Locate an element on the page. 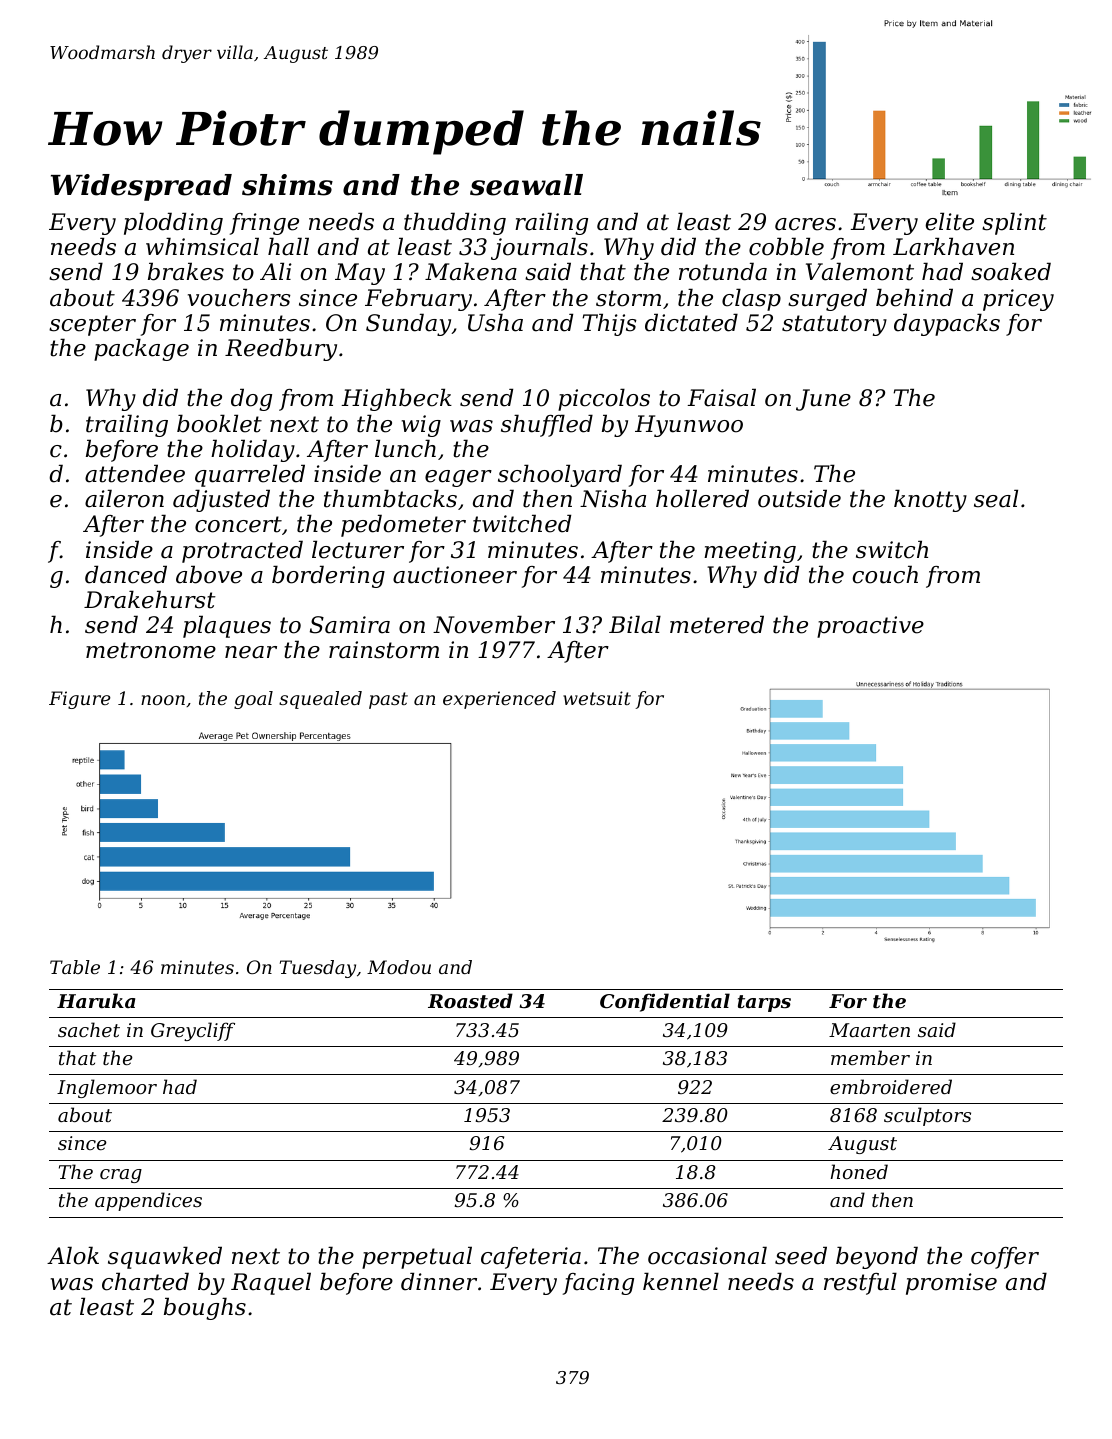  Haruka is located at coordinates (96, 1000).
